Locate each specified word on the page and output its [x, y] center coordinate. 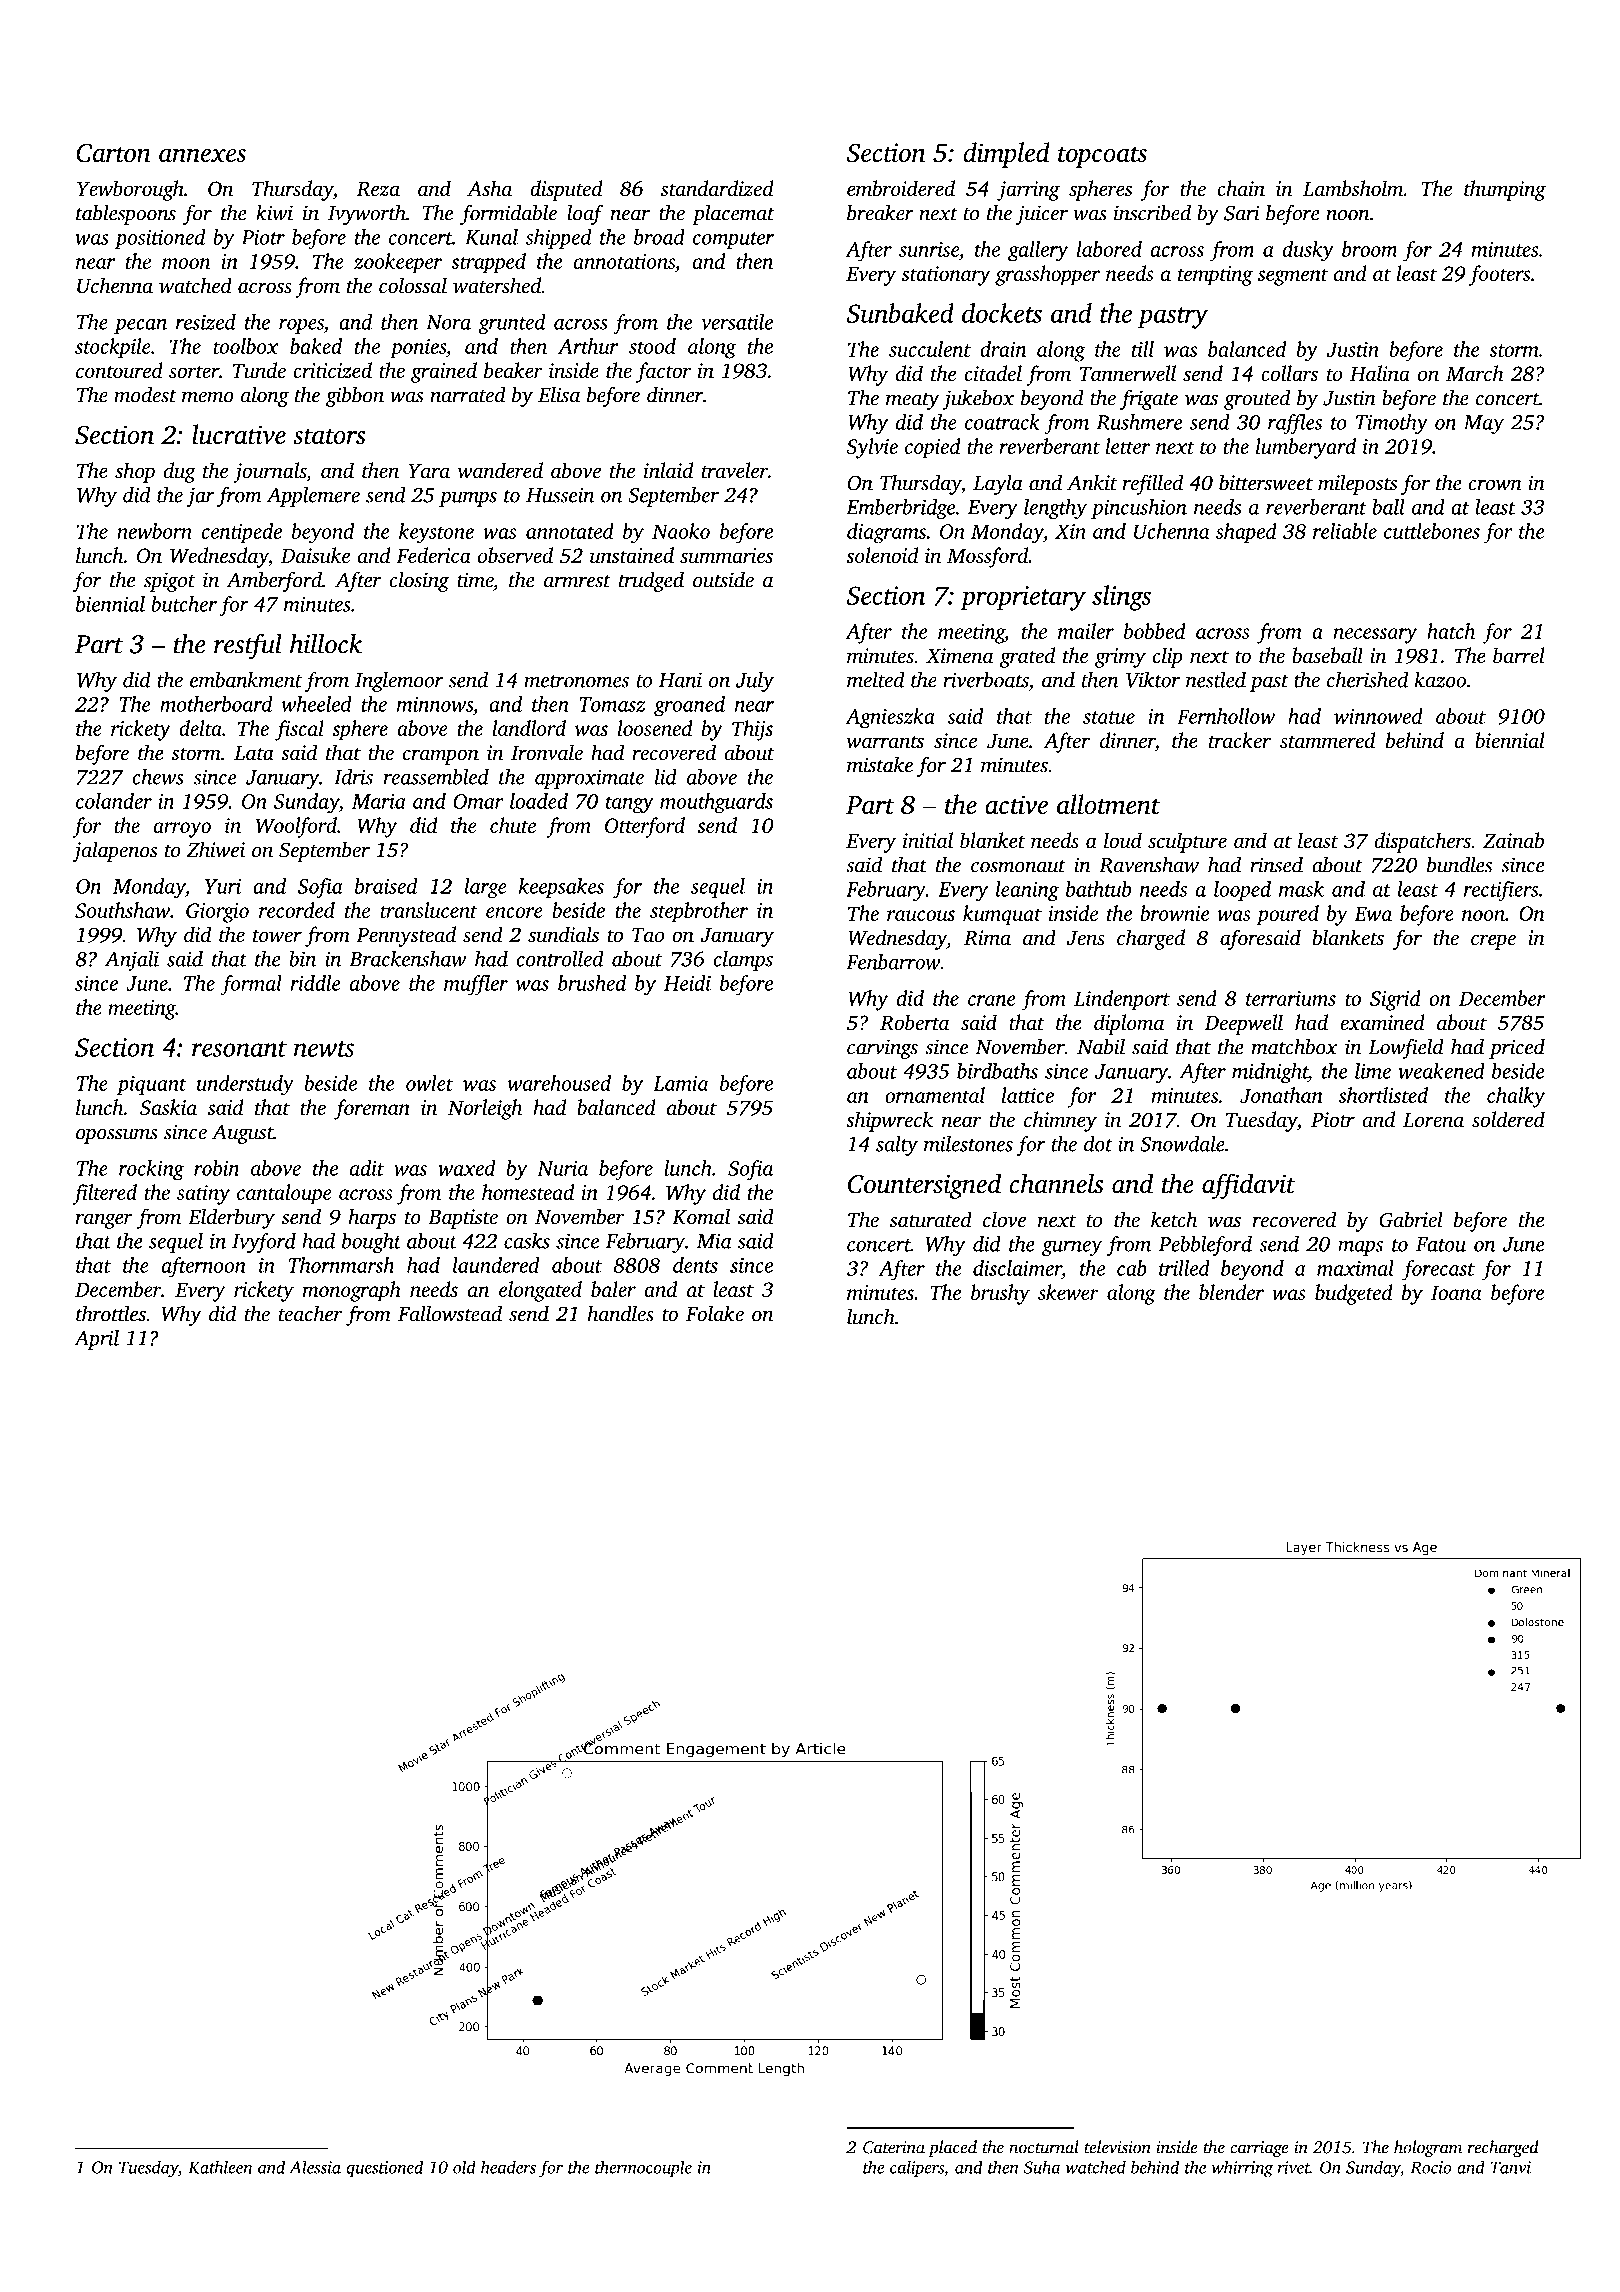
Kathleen [220, 2167]
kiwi [274, 212]
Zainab [1513, 840]
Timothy [1392, 424]
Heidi [687, 983]
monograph [352, 1291]
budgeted [1354, 1294]
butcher [184, 604]
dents [695, 1265]
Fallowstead [450, 1313]
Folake [715, 1313]
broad [659, 237]
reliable [1345, 531]
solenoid [882, 555]
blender [1231, 1292]
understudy [245, 1085]
